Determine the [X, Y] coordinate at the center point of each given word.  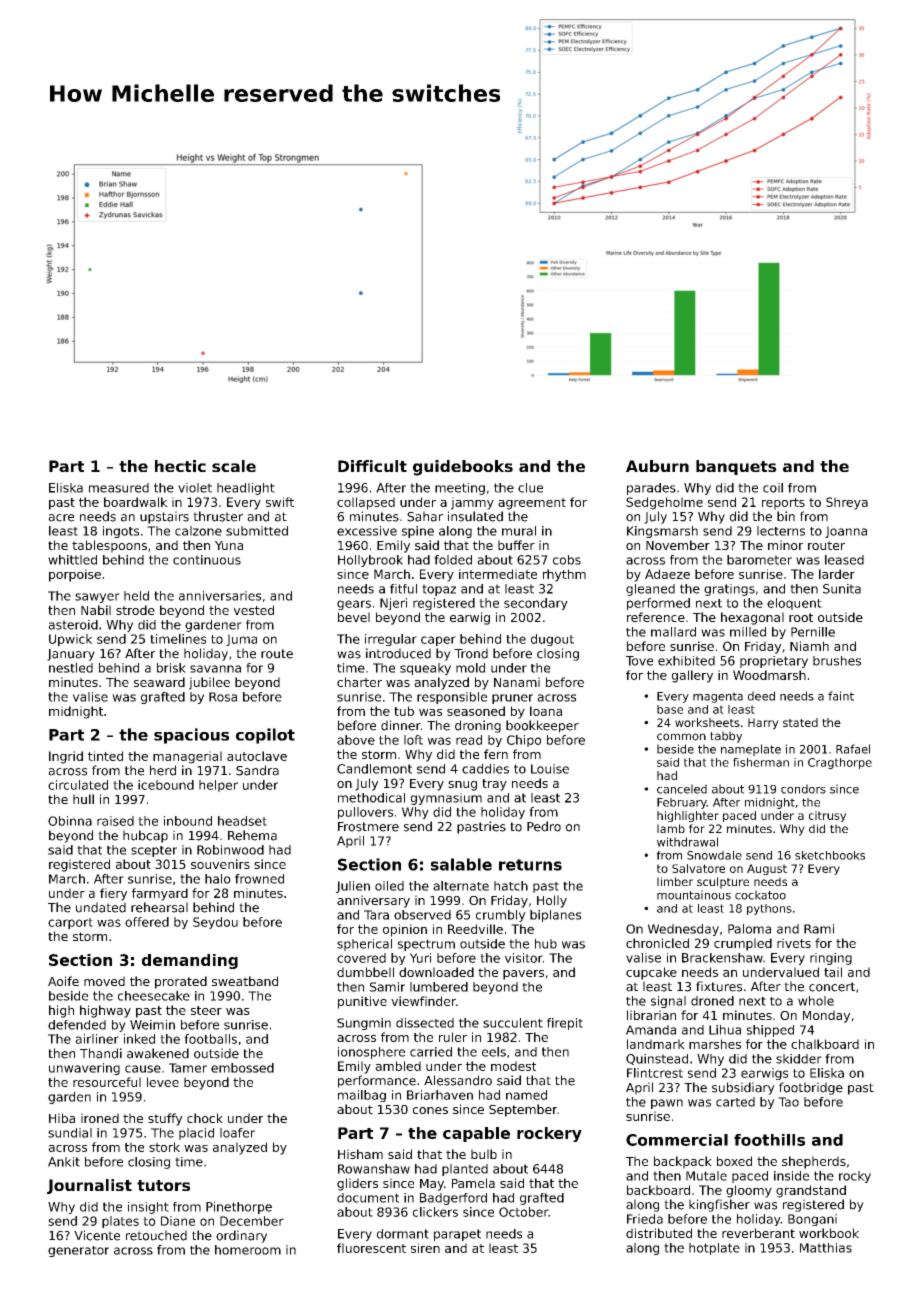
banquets [736, 467]
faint [841, 696]
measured [119, 488]
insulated [475, 516]
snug [462, 786]
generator [78, 1251]
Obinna [70, 821]
